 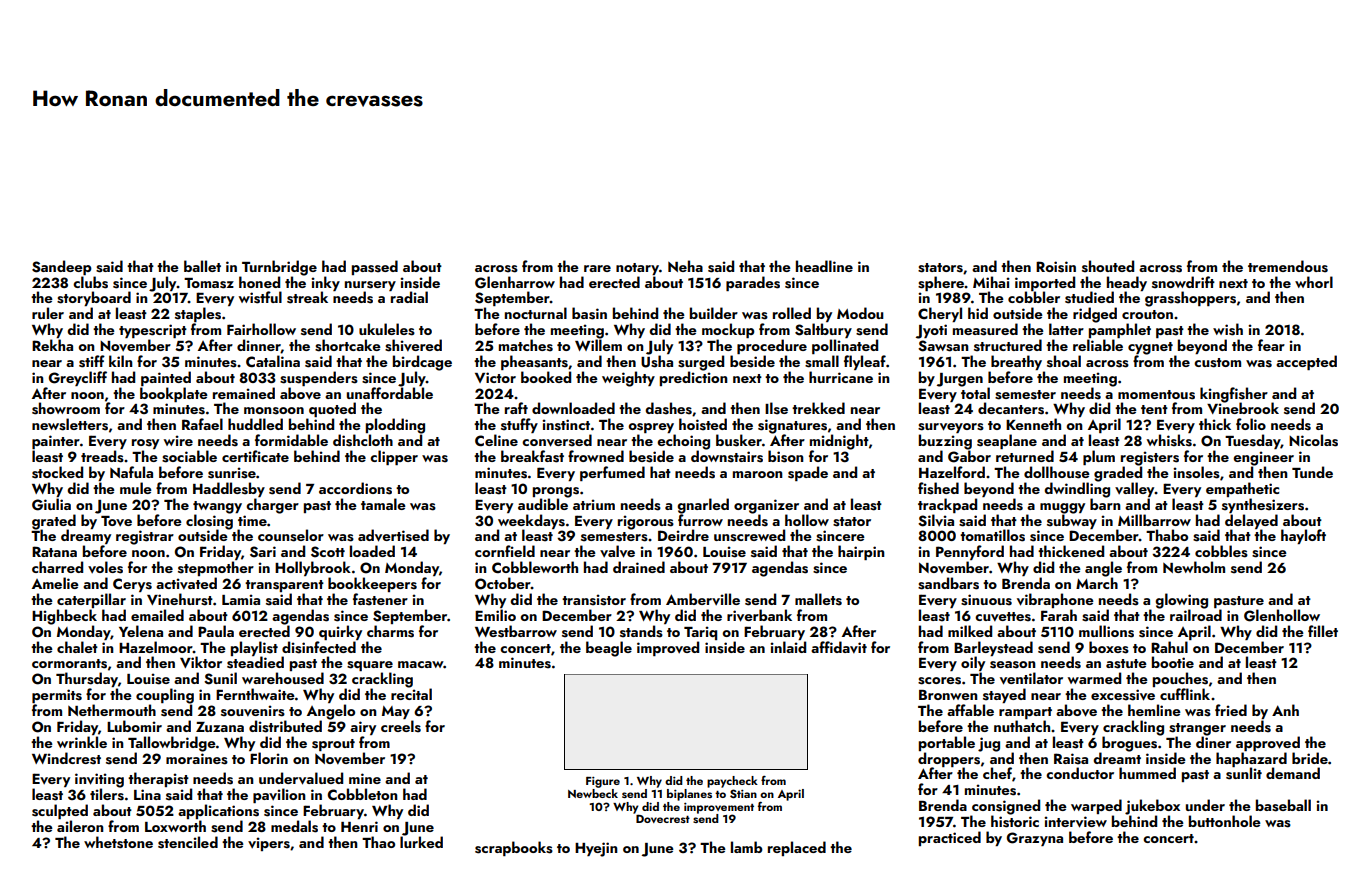 I want to click on mine, so click(x=365, y=778).
